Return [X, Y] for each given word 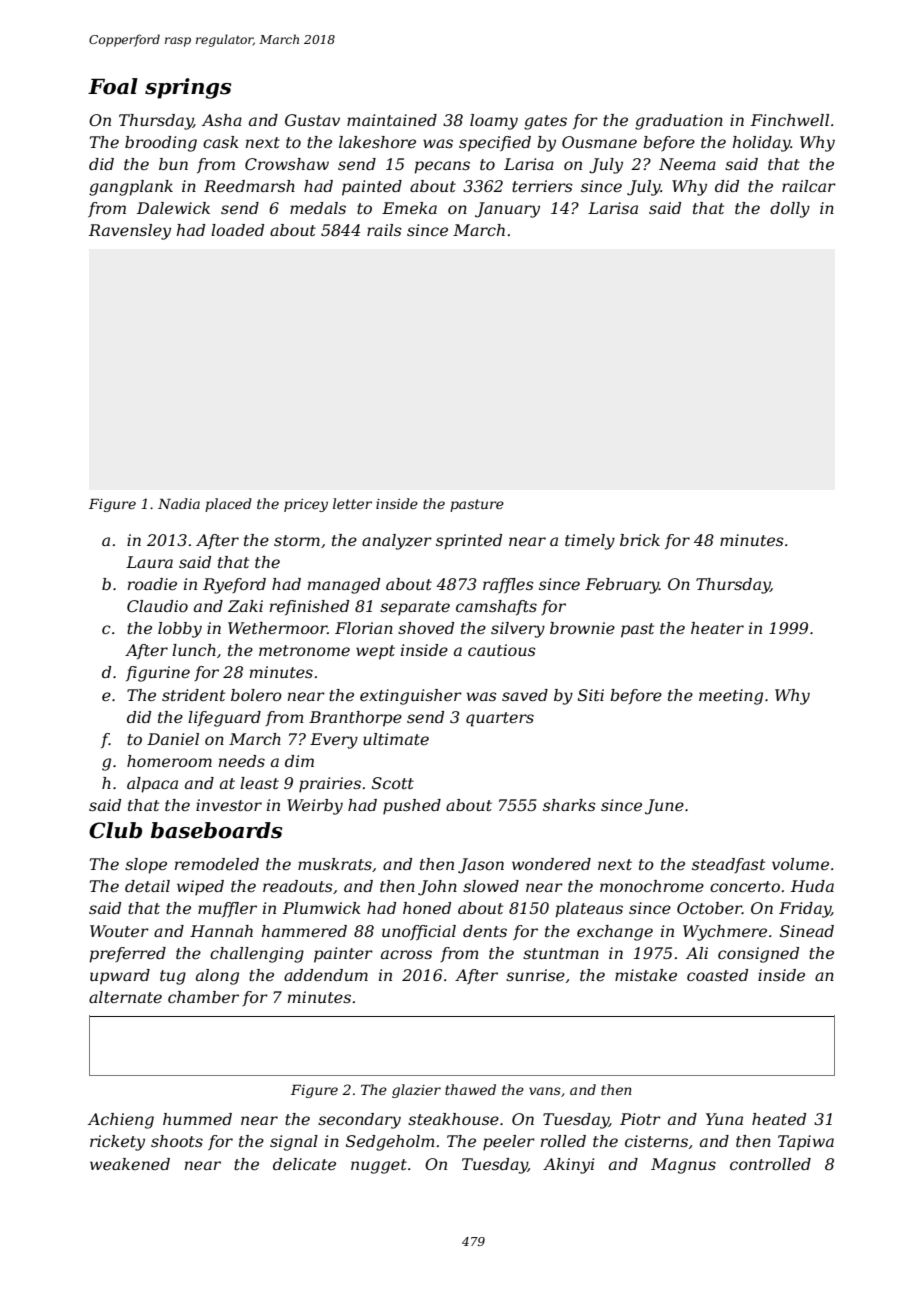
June [664, 807]
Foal [113, 86]
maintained [392, 120]
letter [352, 503]
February [622, 586]
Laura [149, 562]
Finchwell [790, 120]
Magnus [683, 1166]
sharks [569, 805]
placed [228, 505]
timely [590, 542]
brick [640, 540]
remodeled [217, 864]
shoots [177, 1141]
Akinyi [568, 1166]
